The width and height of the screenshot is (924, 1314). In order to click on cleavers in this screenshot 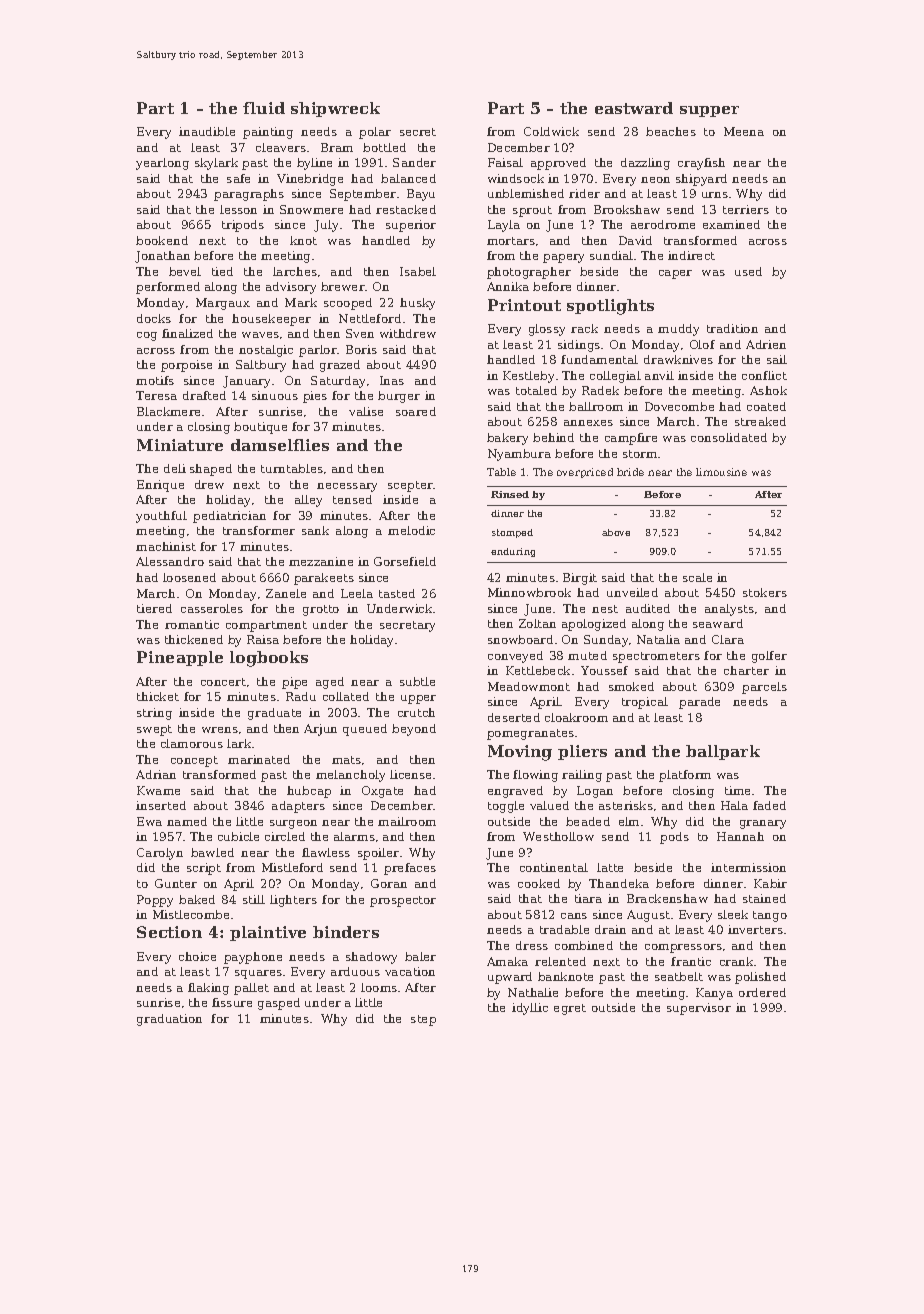, I will do `click(281, 147)`.
